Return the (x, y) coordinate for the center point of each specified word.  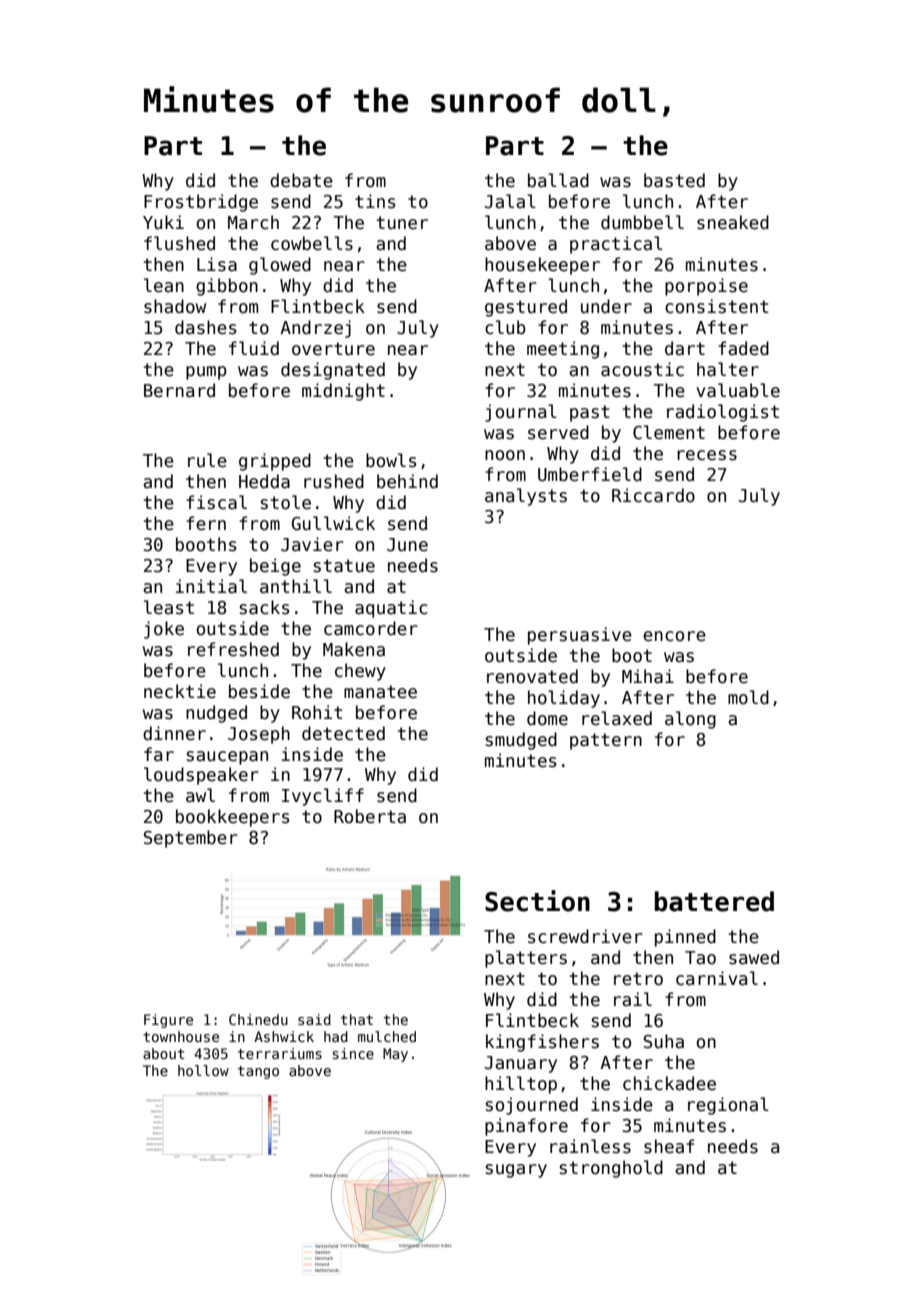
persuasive (580, 636)
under (606, 306)
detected (343, 733)
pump (206, 373)
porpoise (706, 287)
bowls (391, 460)
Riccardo (653, 495)
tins (375, 201)
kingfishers (542, 1043)
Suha (664, 1041)
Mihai (648, 676)
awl (200, 795)
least (169, 607)
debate (301, 180)
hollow (203, 1070)
